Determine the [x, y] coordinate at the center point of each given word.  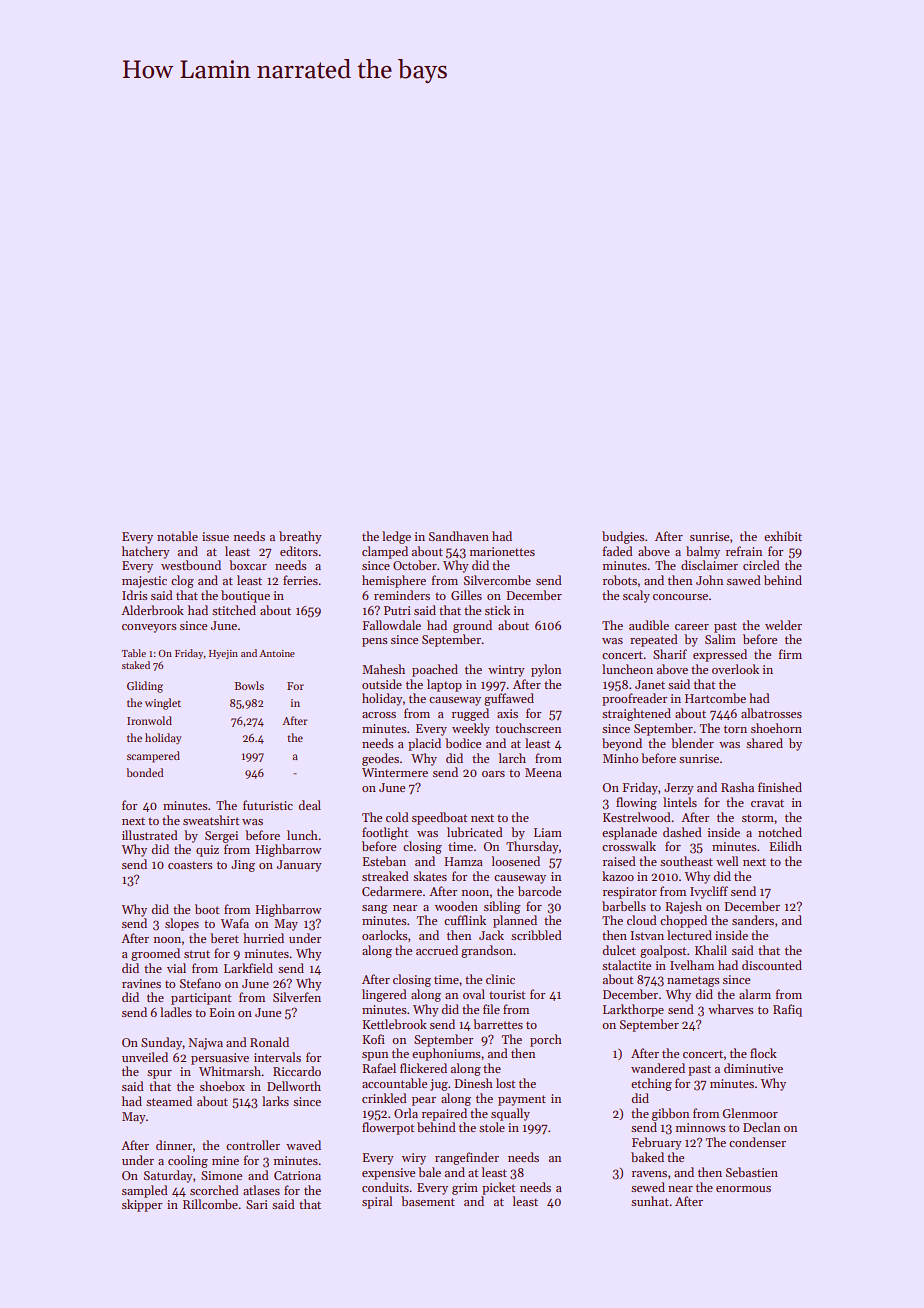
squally [510, 1114]
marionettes [502, 551]
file [491, 1009]
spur [159, 1074]
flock [763, 1053]
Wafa [234, 923]
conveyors [149, 628]
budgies [623, 537]
